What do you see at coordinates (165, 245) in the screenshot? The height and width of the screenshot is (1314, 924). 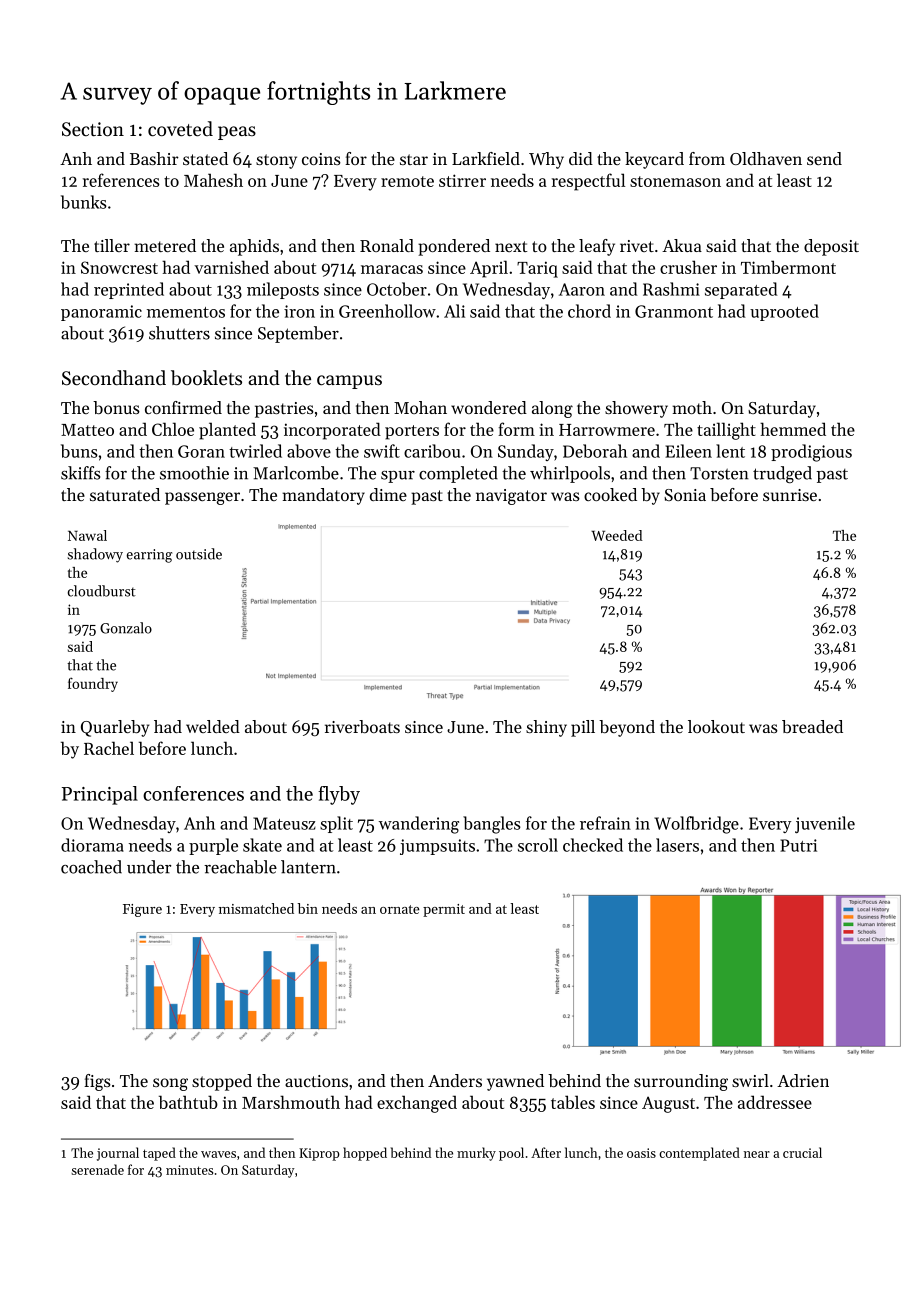 I see `metered` at bounding box center [165, 245].
